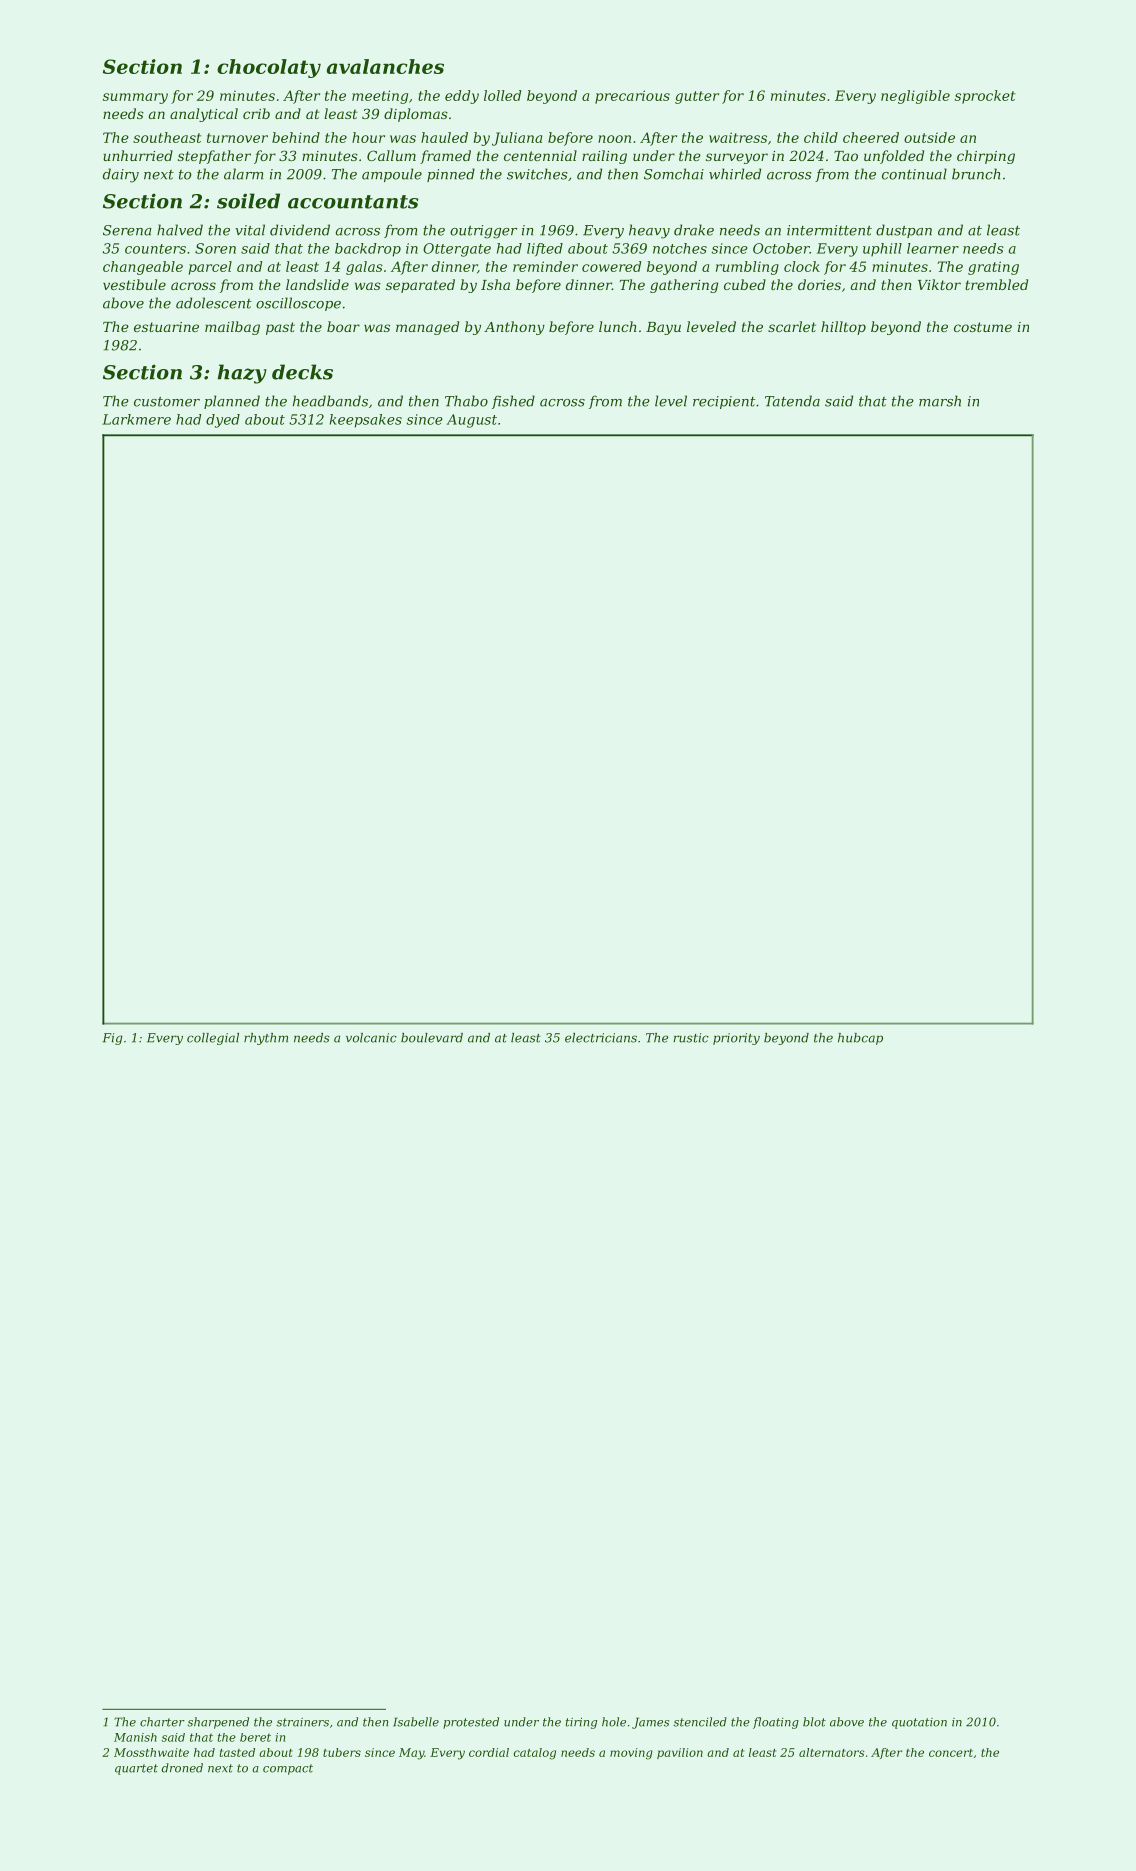 The image size is (1136, 1871). I want to click on volcanic, so click(371, 1038).
